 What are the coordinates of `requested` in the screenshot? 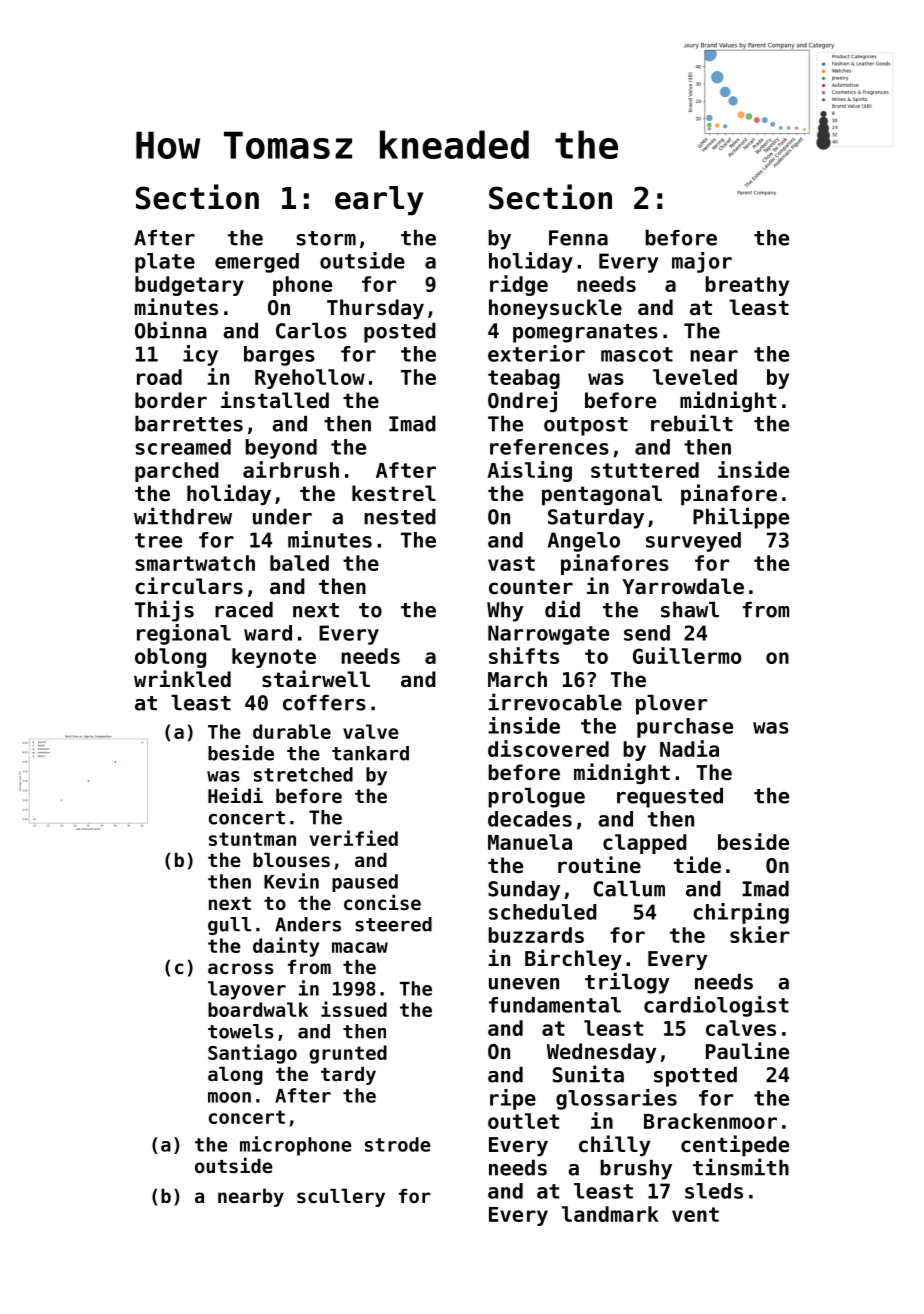 It's located at (670, 798).
